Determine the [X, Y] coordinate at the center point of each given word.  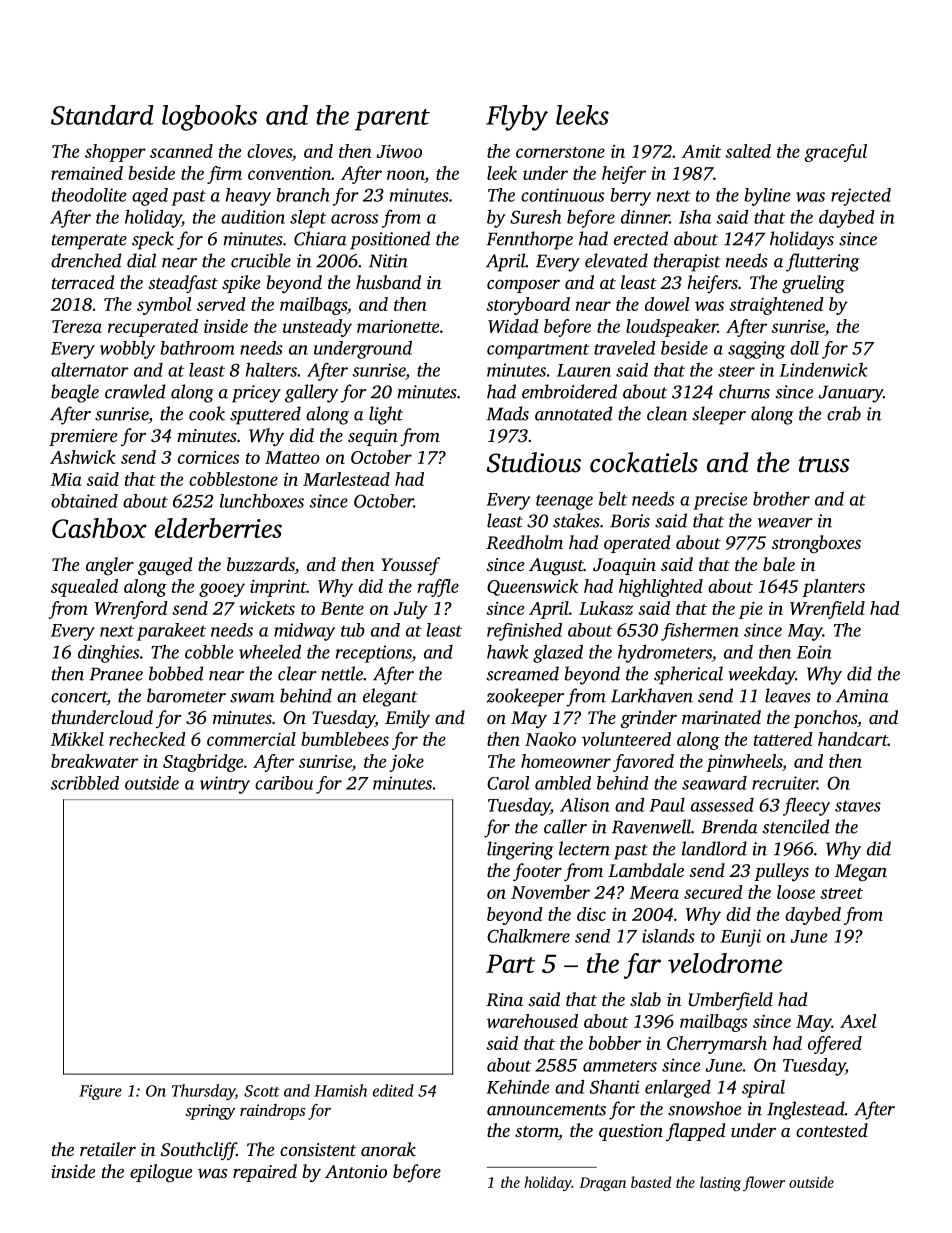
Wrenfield [827, 610]
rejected [861, 197]
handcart [853, 739]
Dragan [602, 1184]
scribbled [85, 783]
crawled [135, 391]
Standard [102, 115]
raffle [438, 588]
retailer [108, 1149]
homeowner [566, 761]
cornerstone [560, 152]
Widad [513, 326]
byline [767, 197]
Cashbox [99, 528]
